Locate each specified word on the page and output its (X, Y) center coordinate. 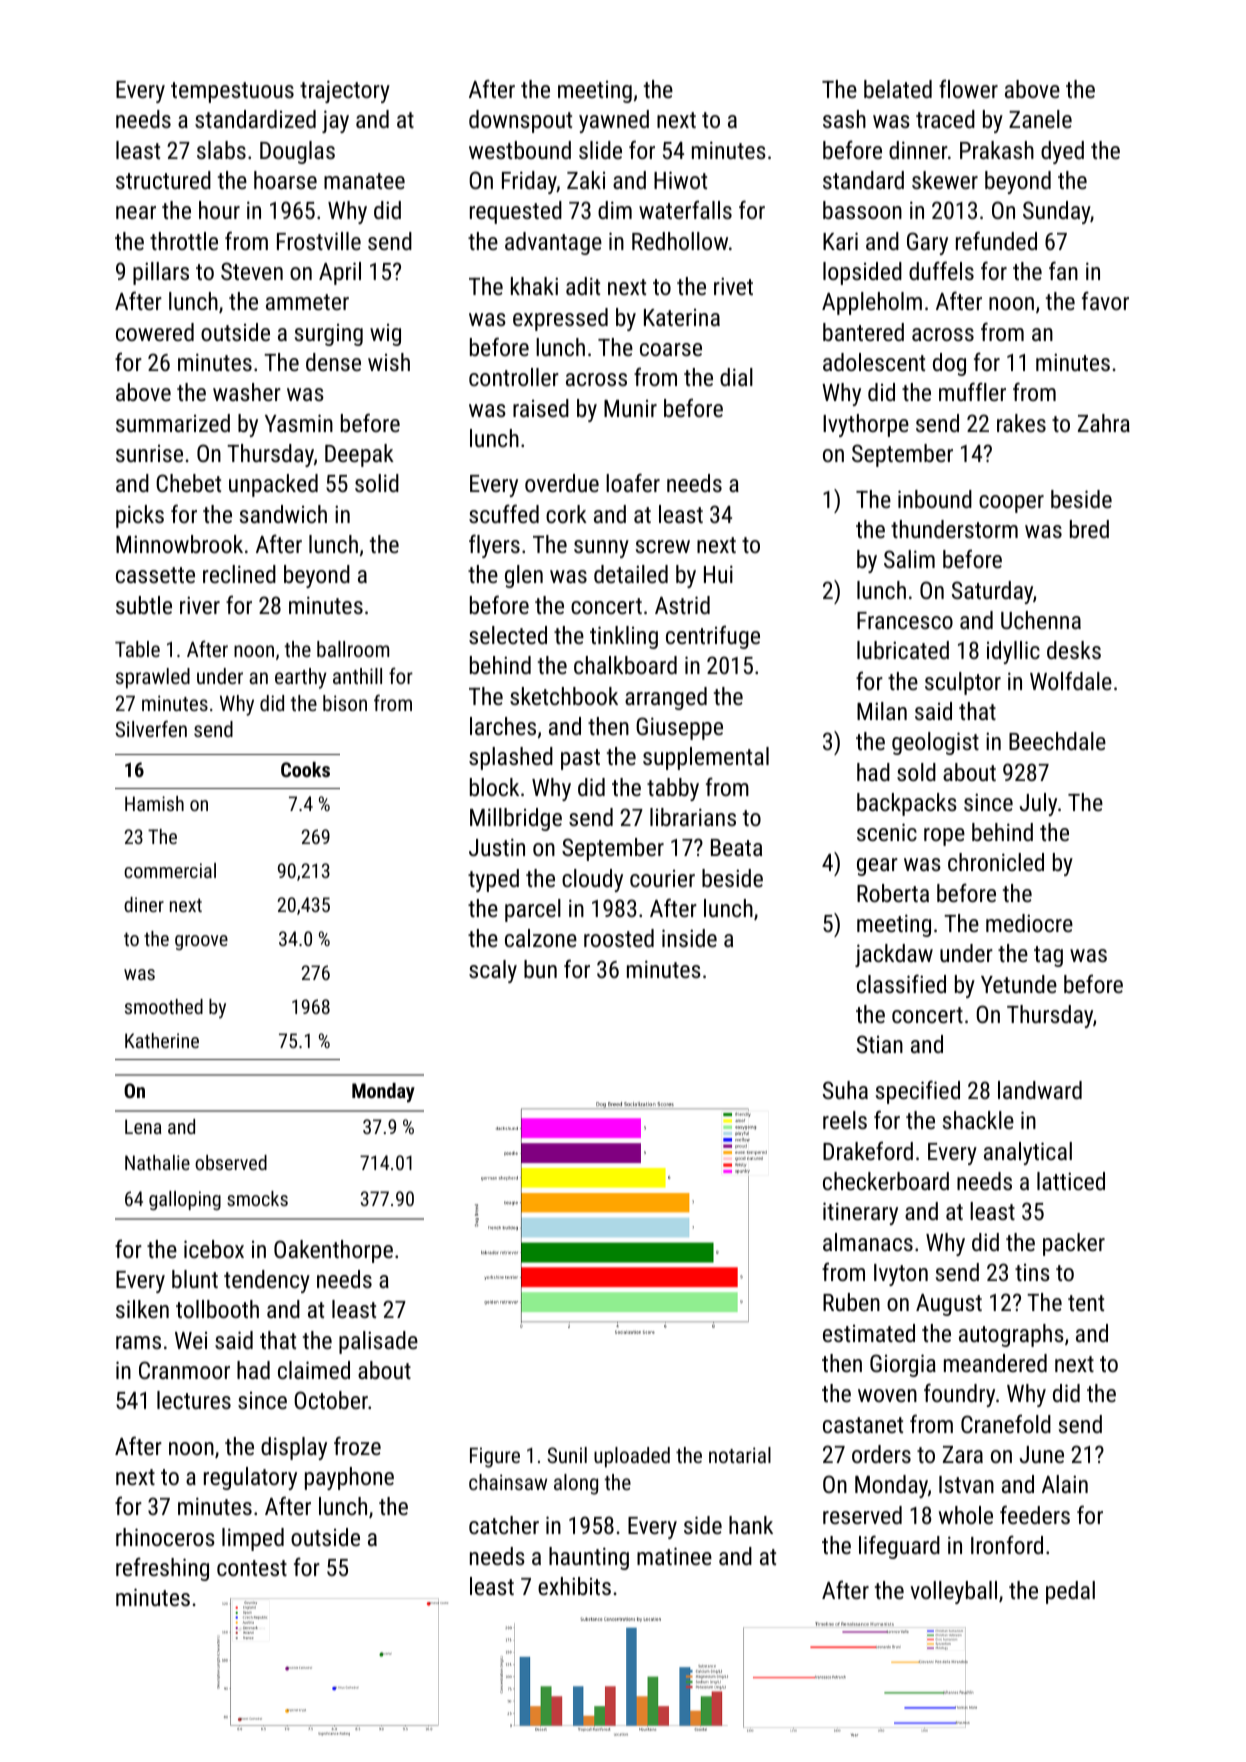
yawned (614, 121)
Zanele (1040, 119)
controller (514, 377)
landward (1040, 1090)
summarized (173, 423)
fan (1063, 270)
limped (253, 1539)
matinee (674, 1556)
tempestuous (232, 92)
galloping (185, 1200)
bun (540, 969)
